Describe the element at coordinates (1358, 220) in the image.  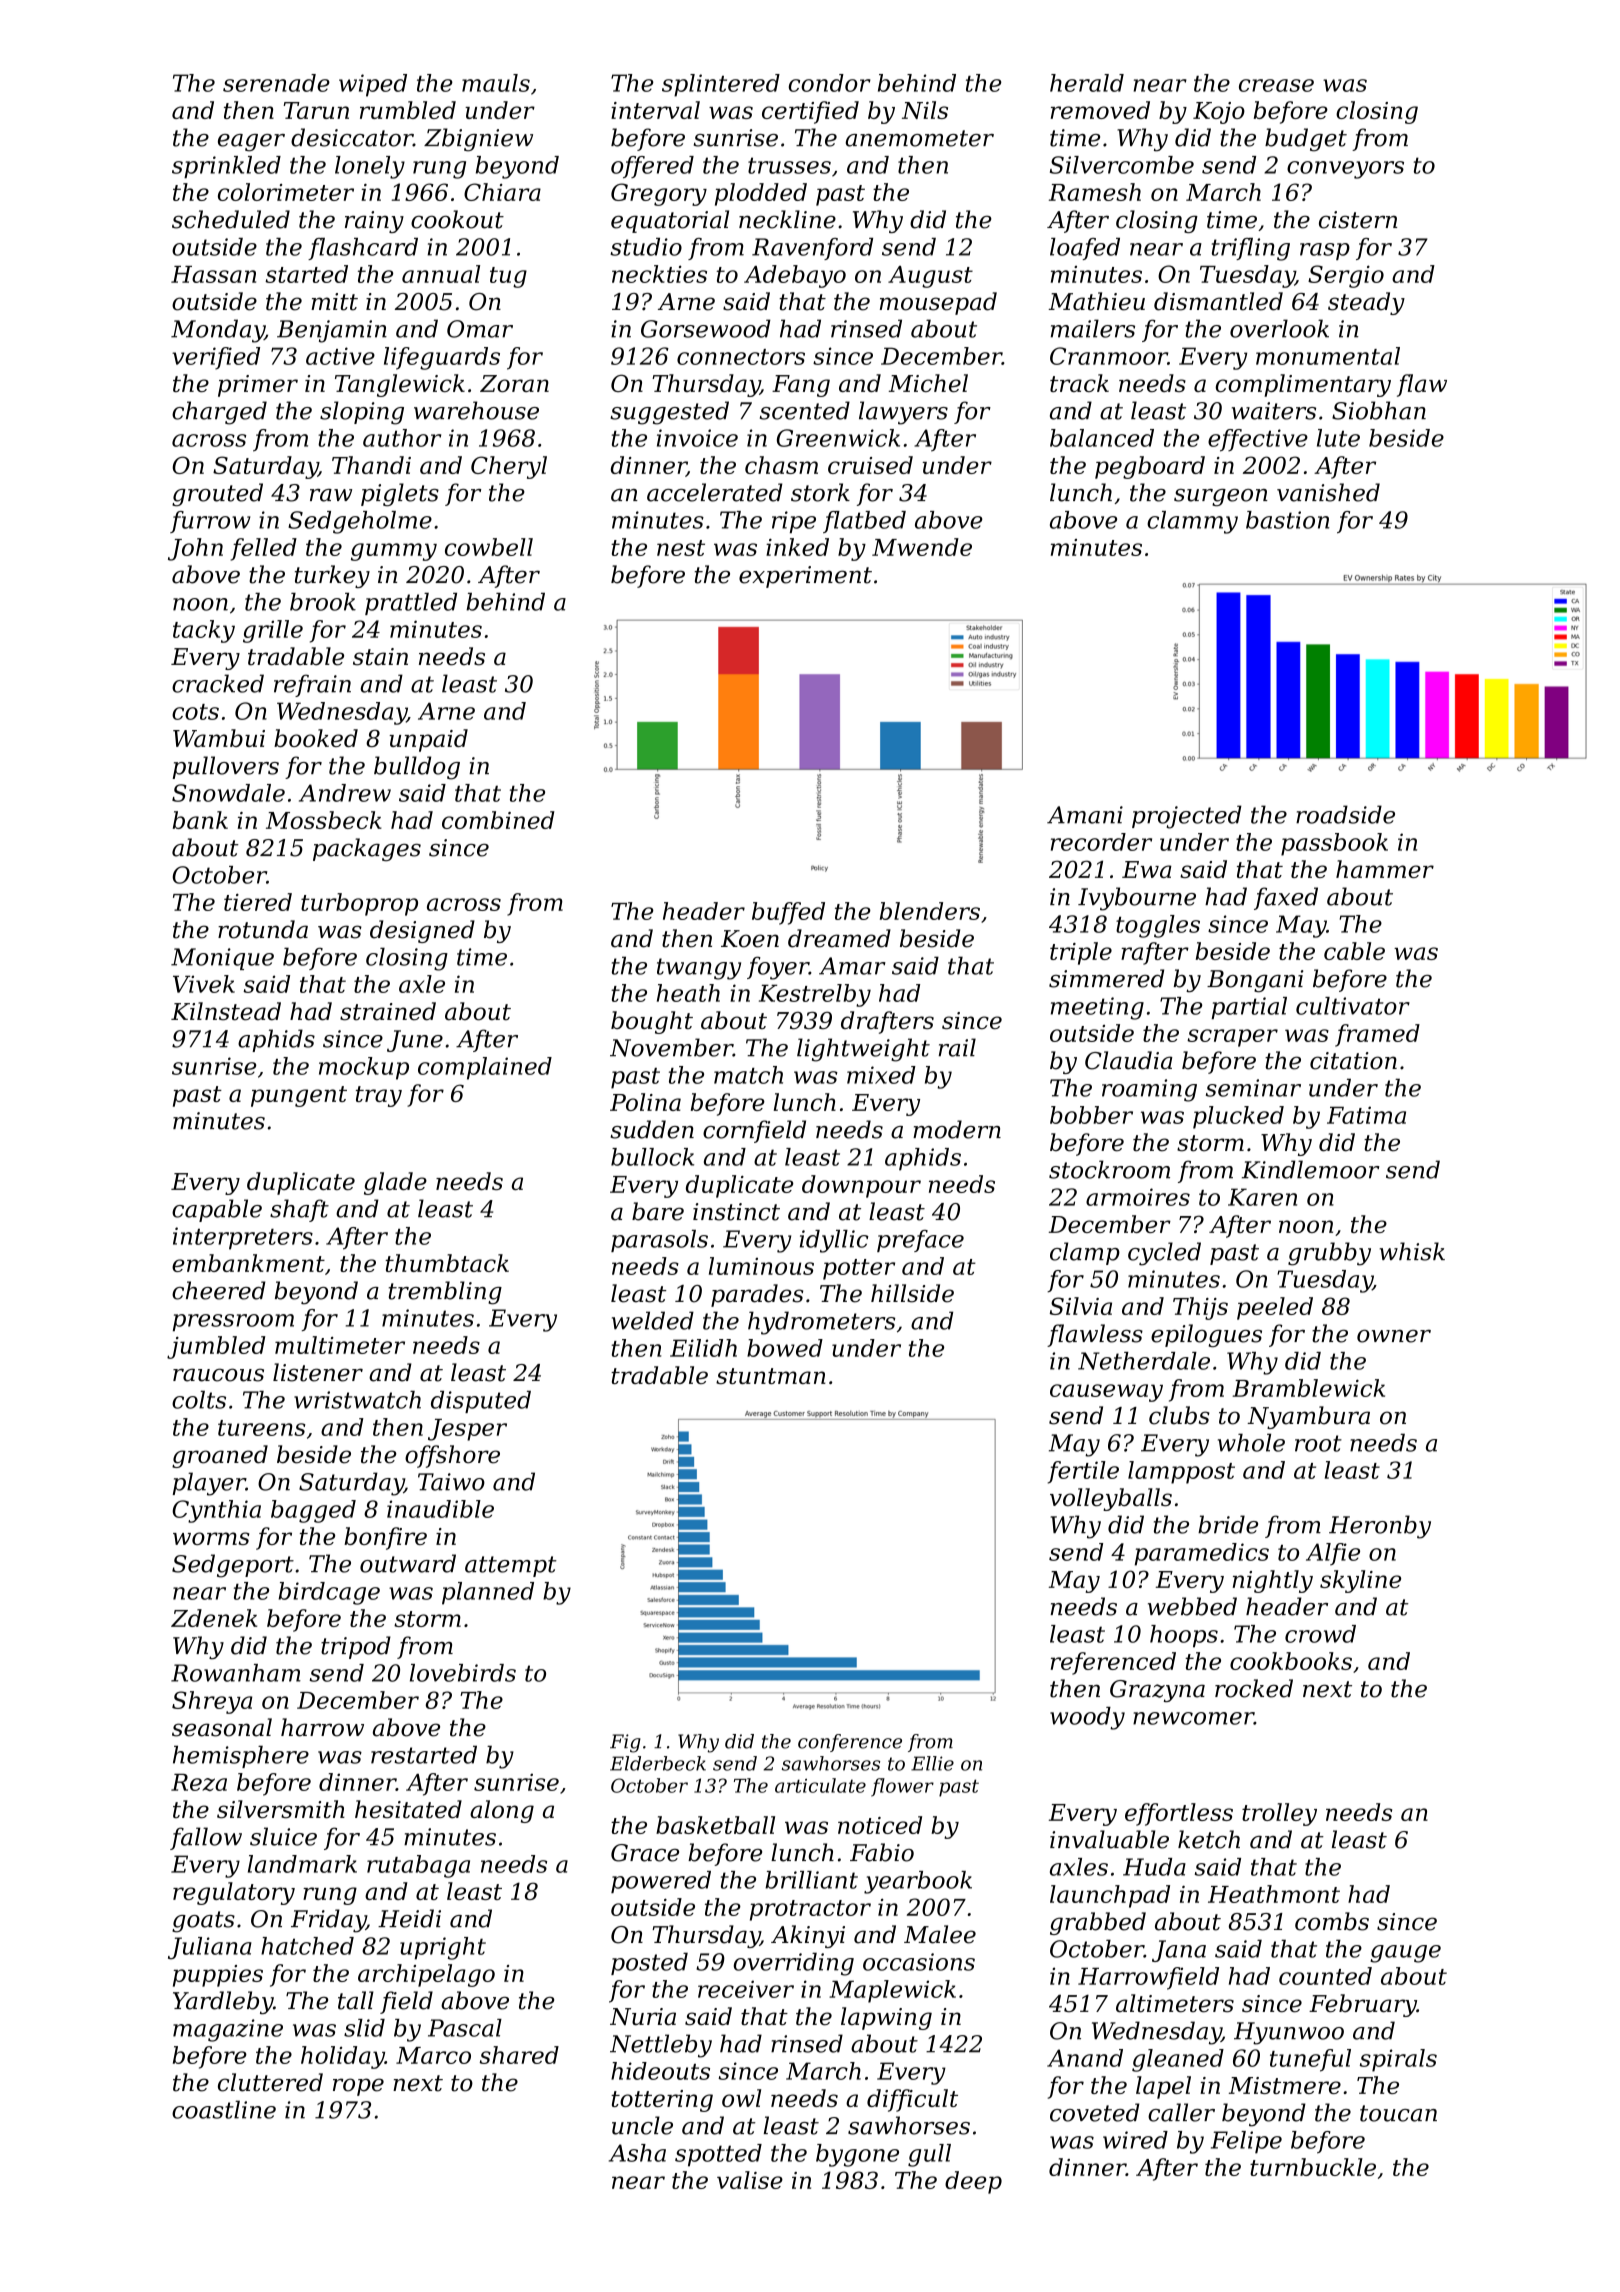
I see `cistern` at that location.
